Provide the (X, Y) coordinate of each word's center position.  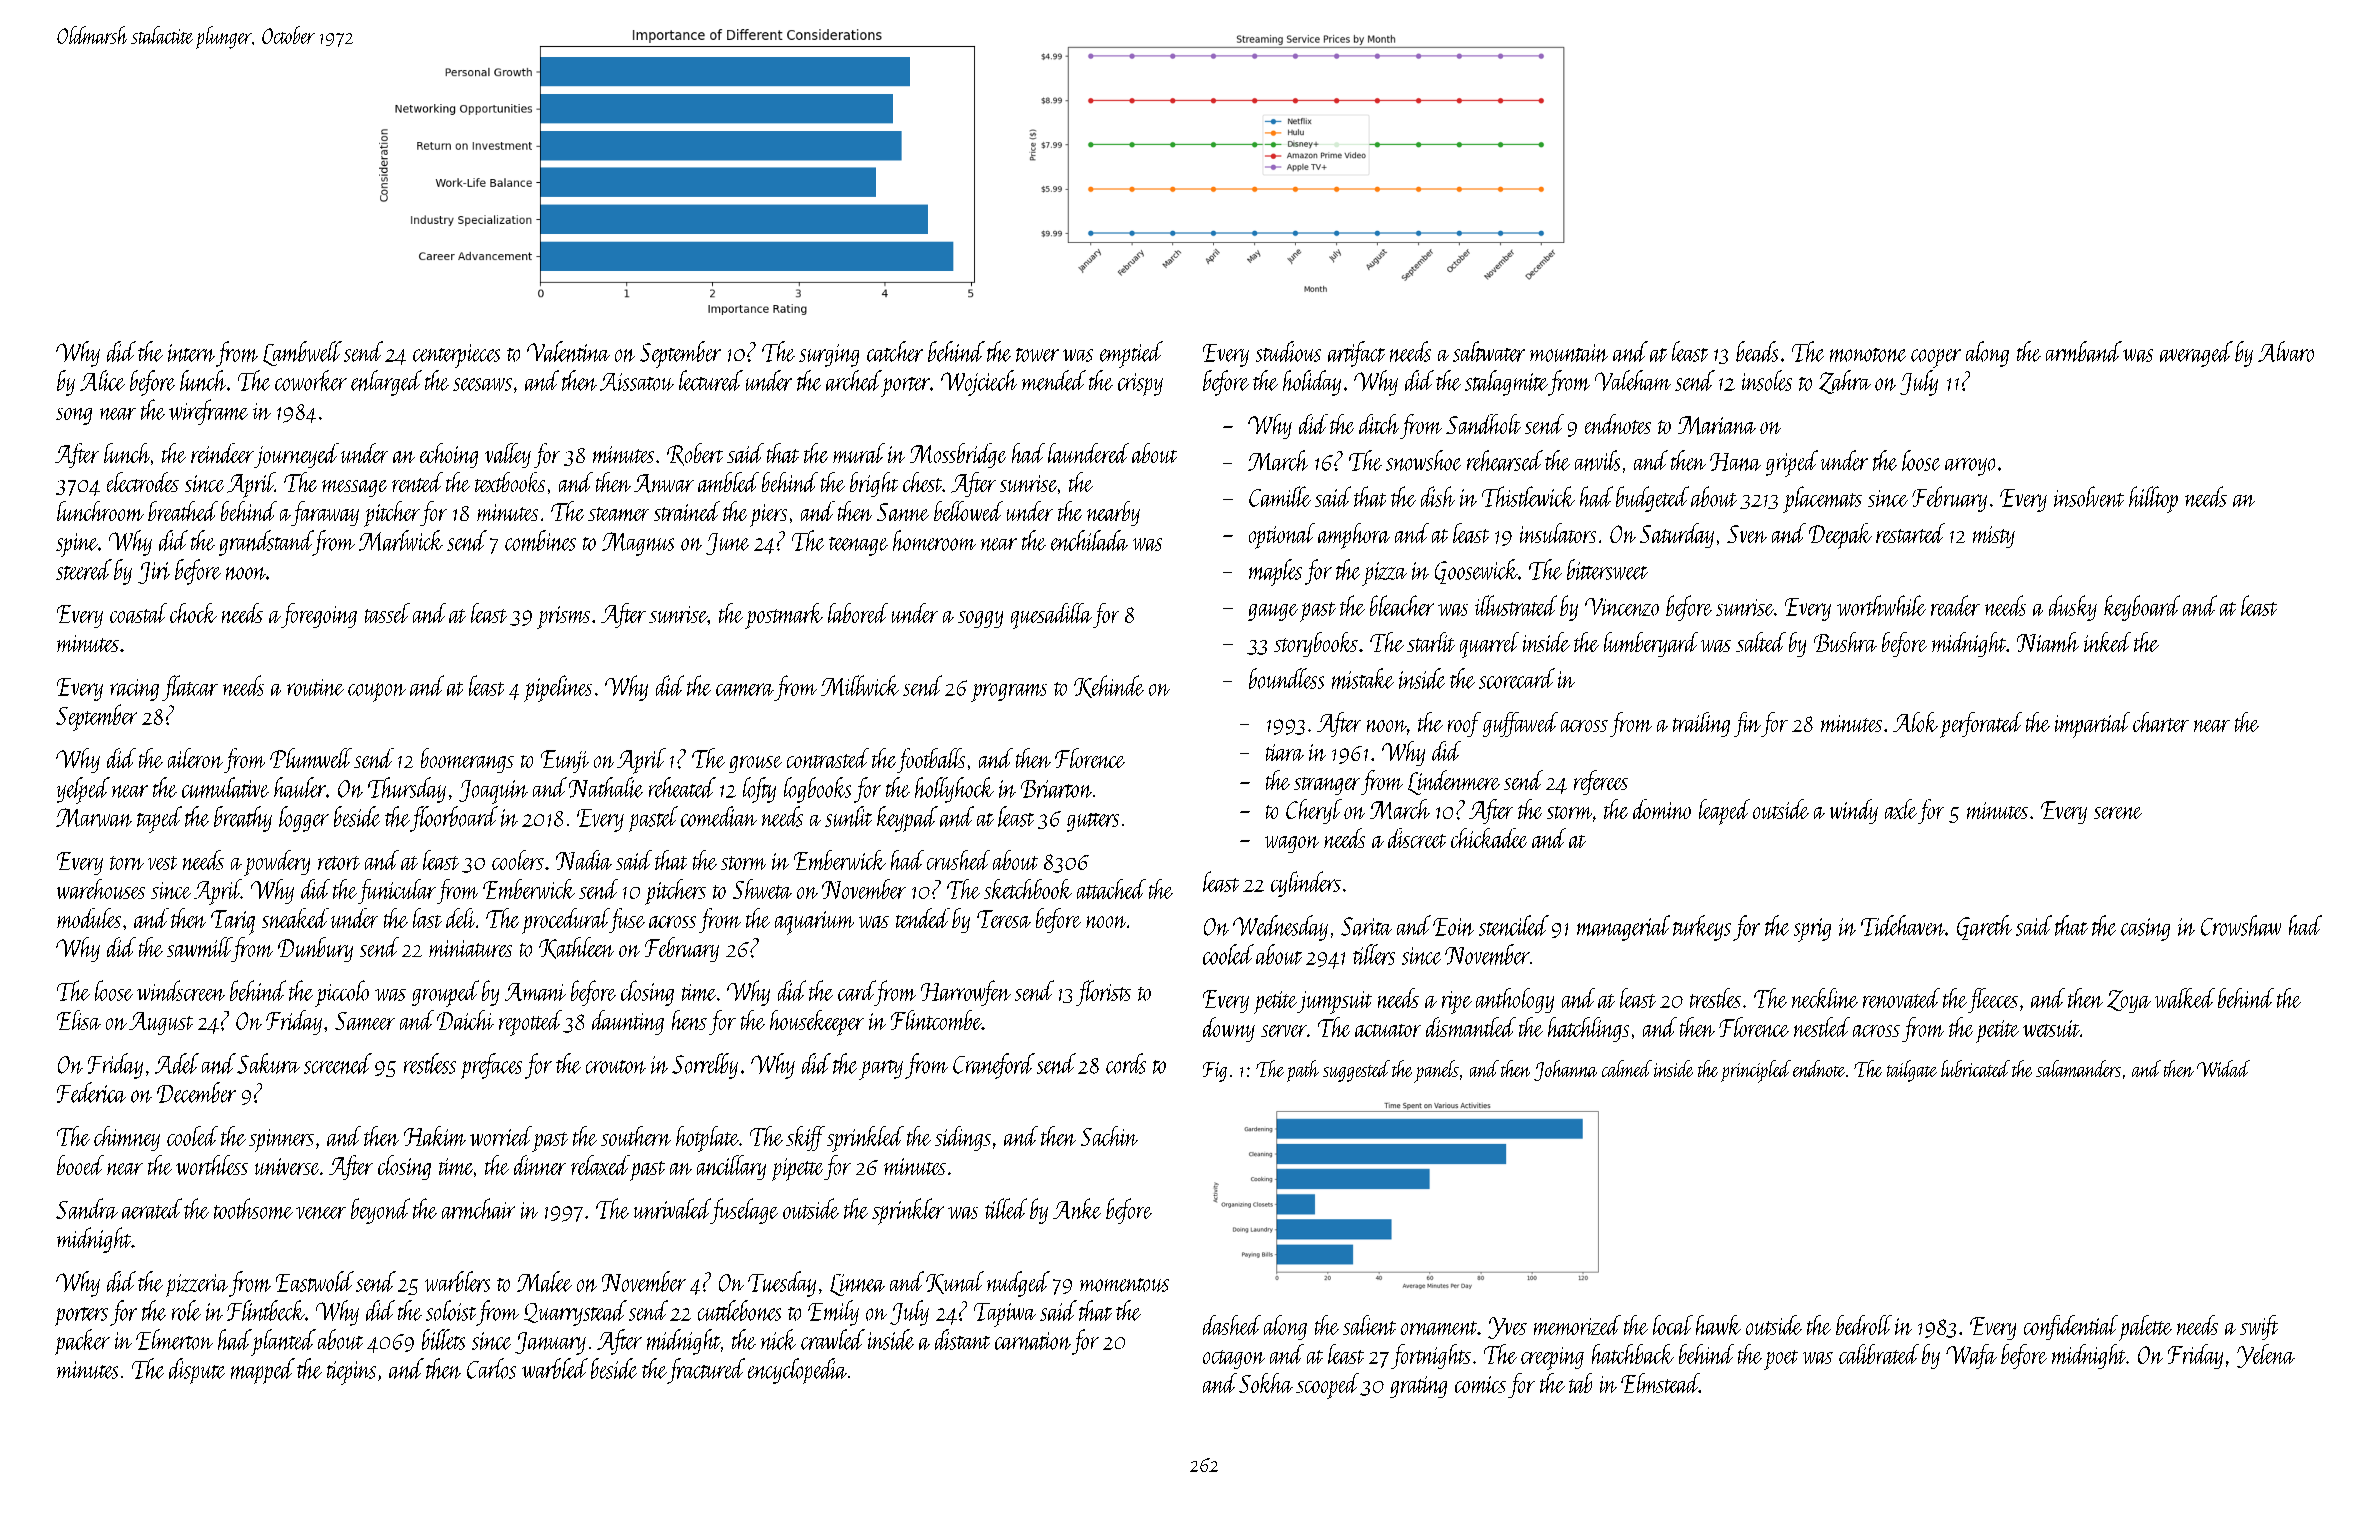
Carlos (491, 1368)
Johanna (1565, 1070)
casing (2145, 929)
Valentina (568, 351)
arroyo (1970, 467)
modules (89, 918)
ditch (1379, 424)
